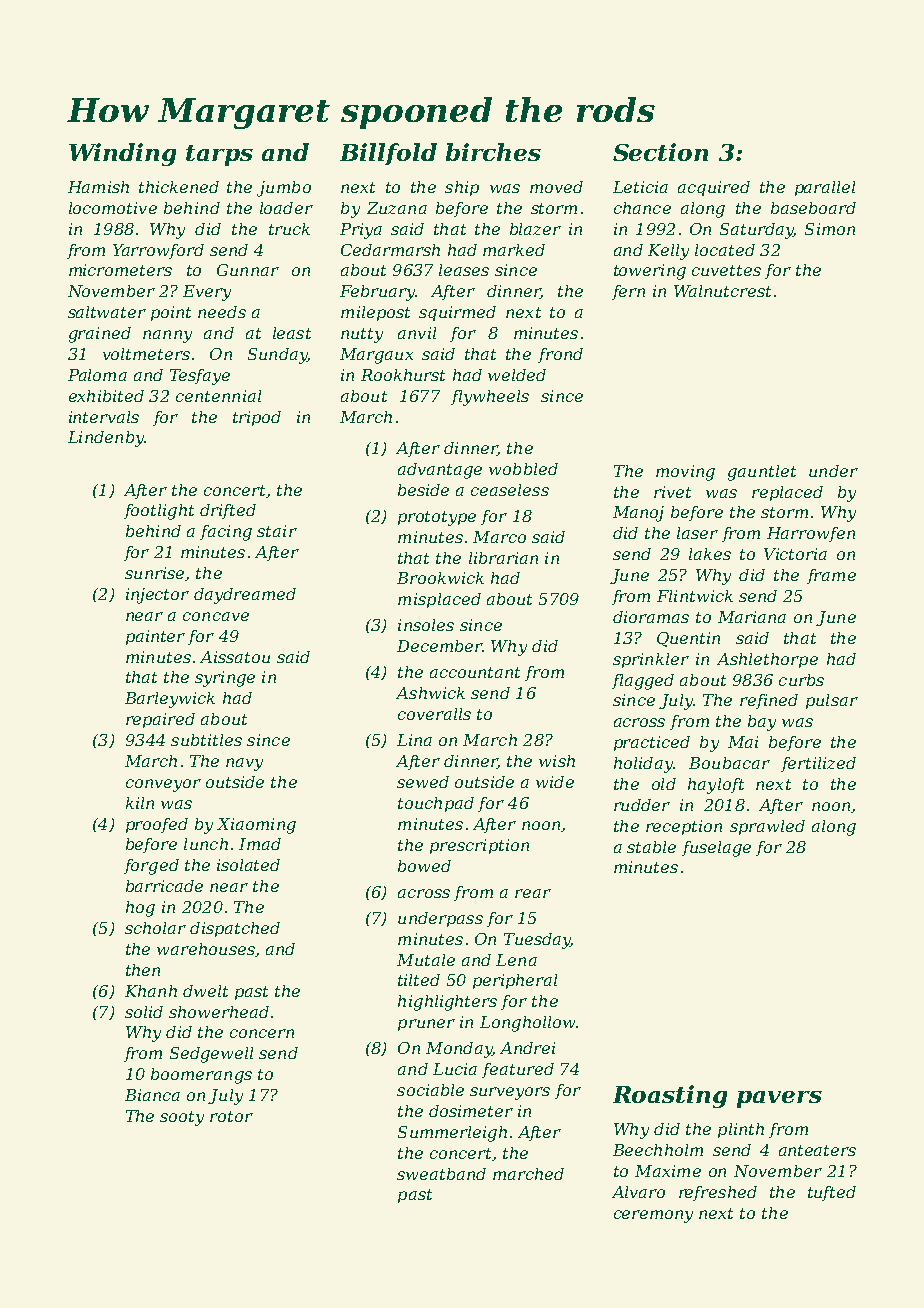 Image resolution: width=924 pixels, height=1308 pixels. Describe the element at coordinates (537, 941) in the screenshot. I see `Tuesday` at that location.
